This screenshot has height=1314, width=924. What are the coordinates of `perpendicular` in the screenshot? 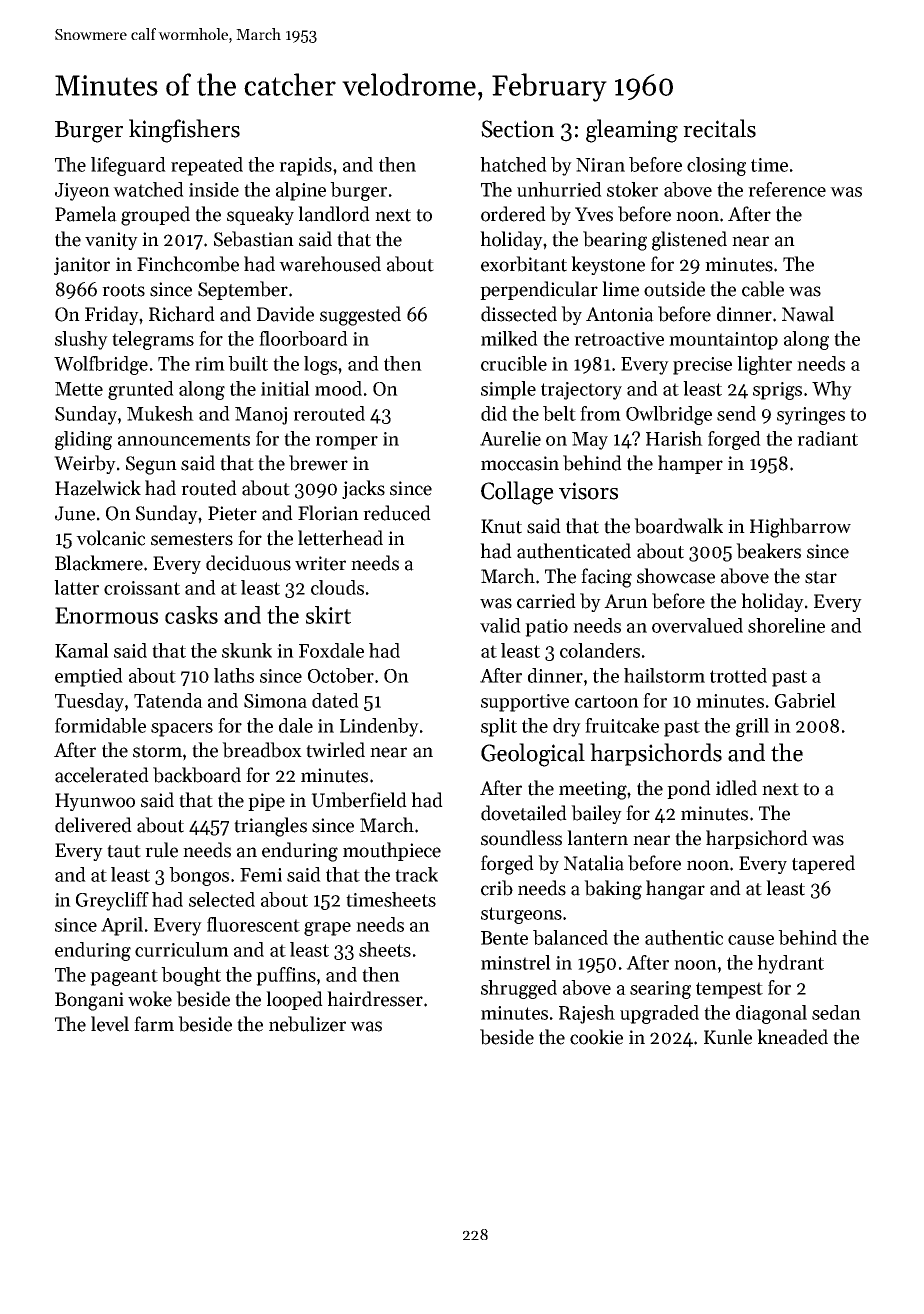 It's located at (539, 290).
